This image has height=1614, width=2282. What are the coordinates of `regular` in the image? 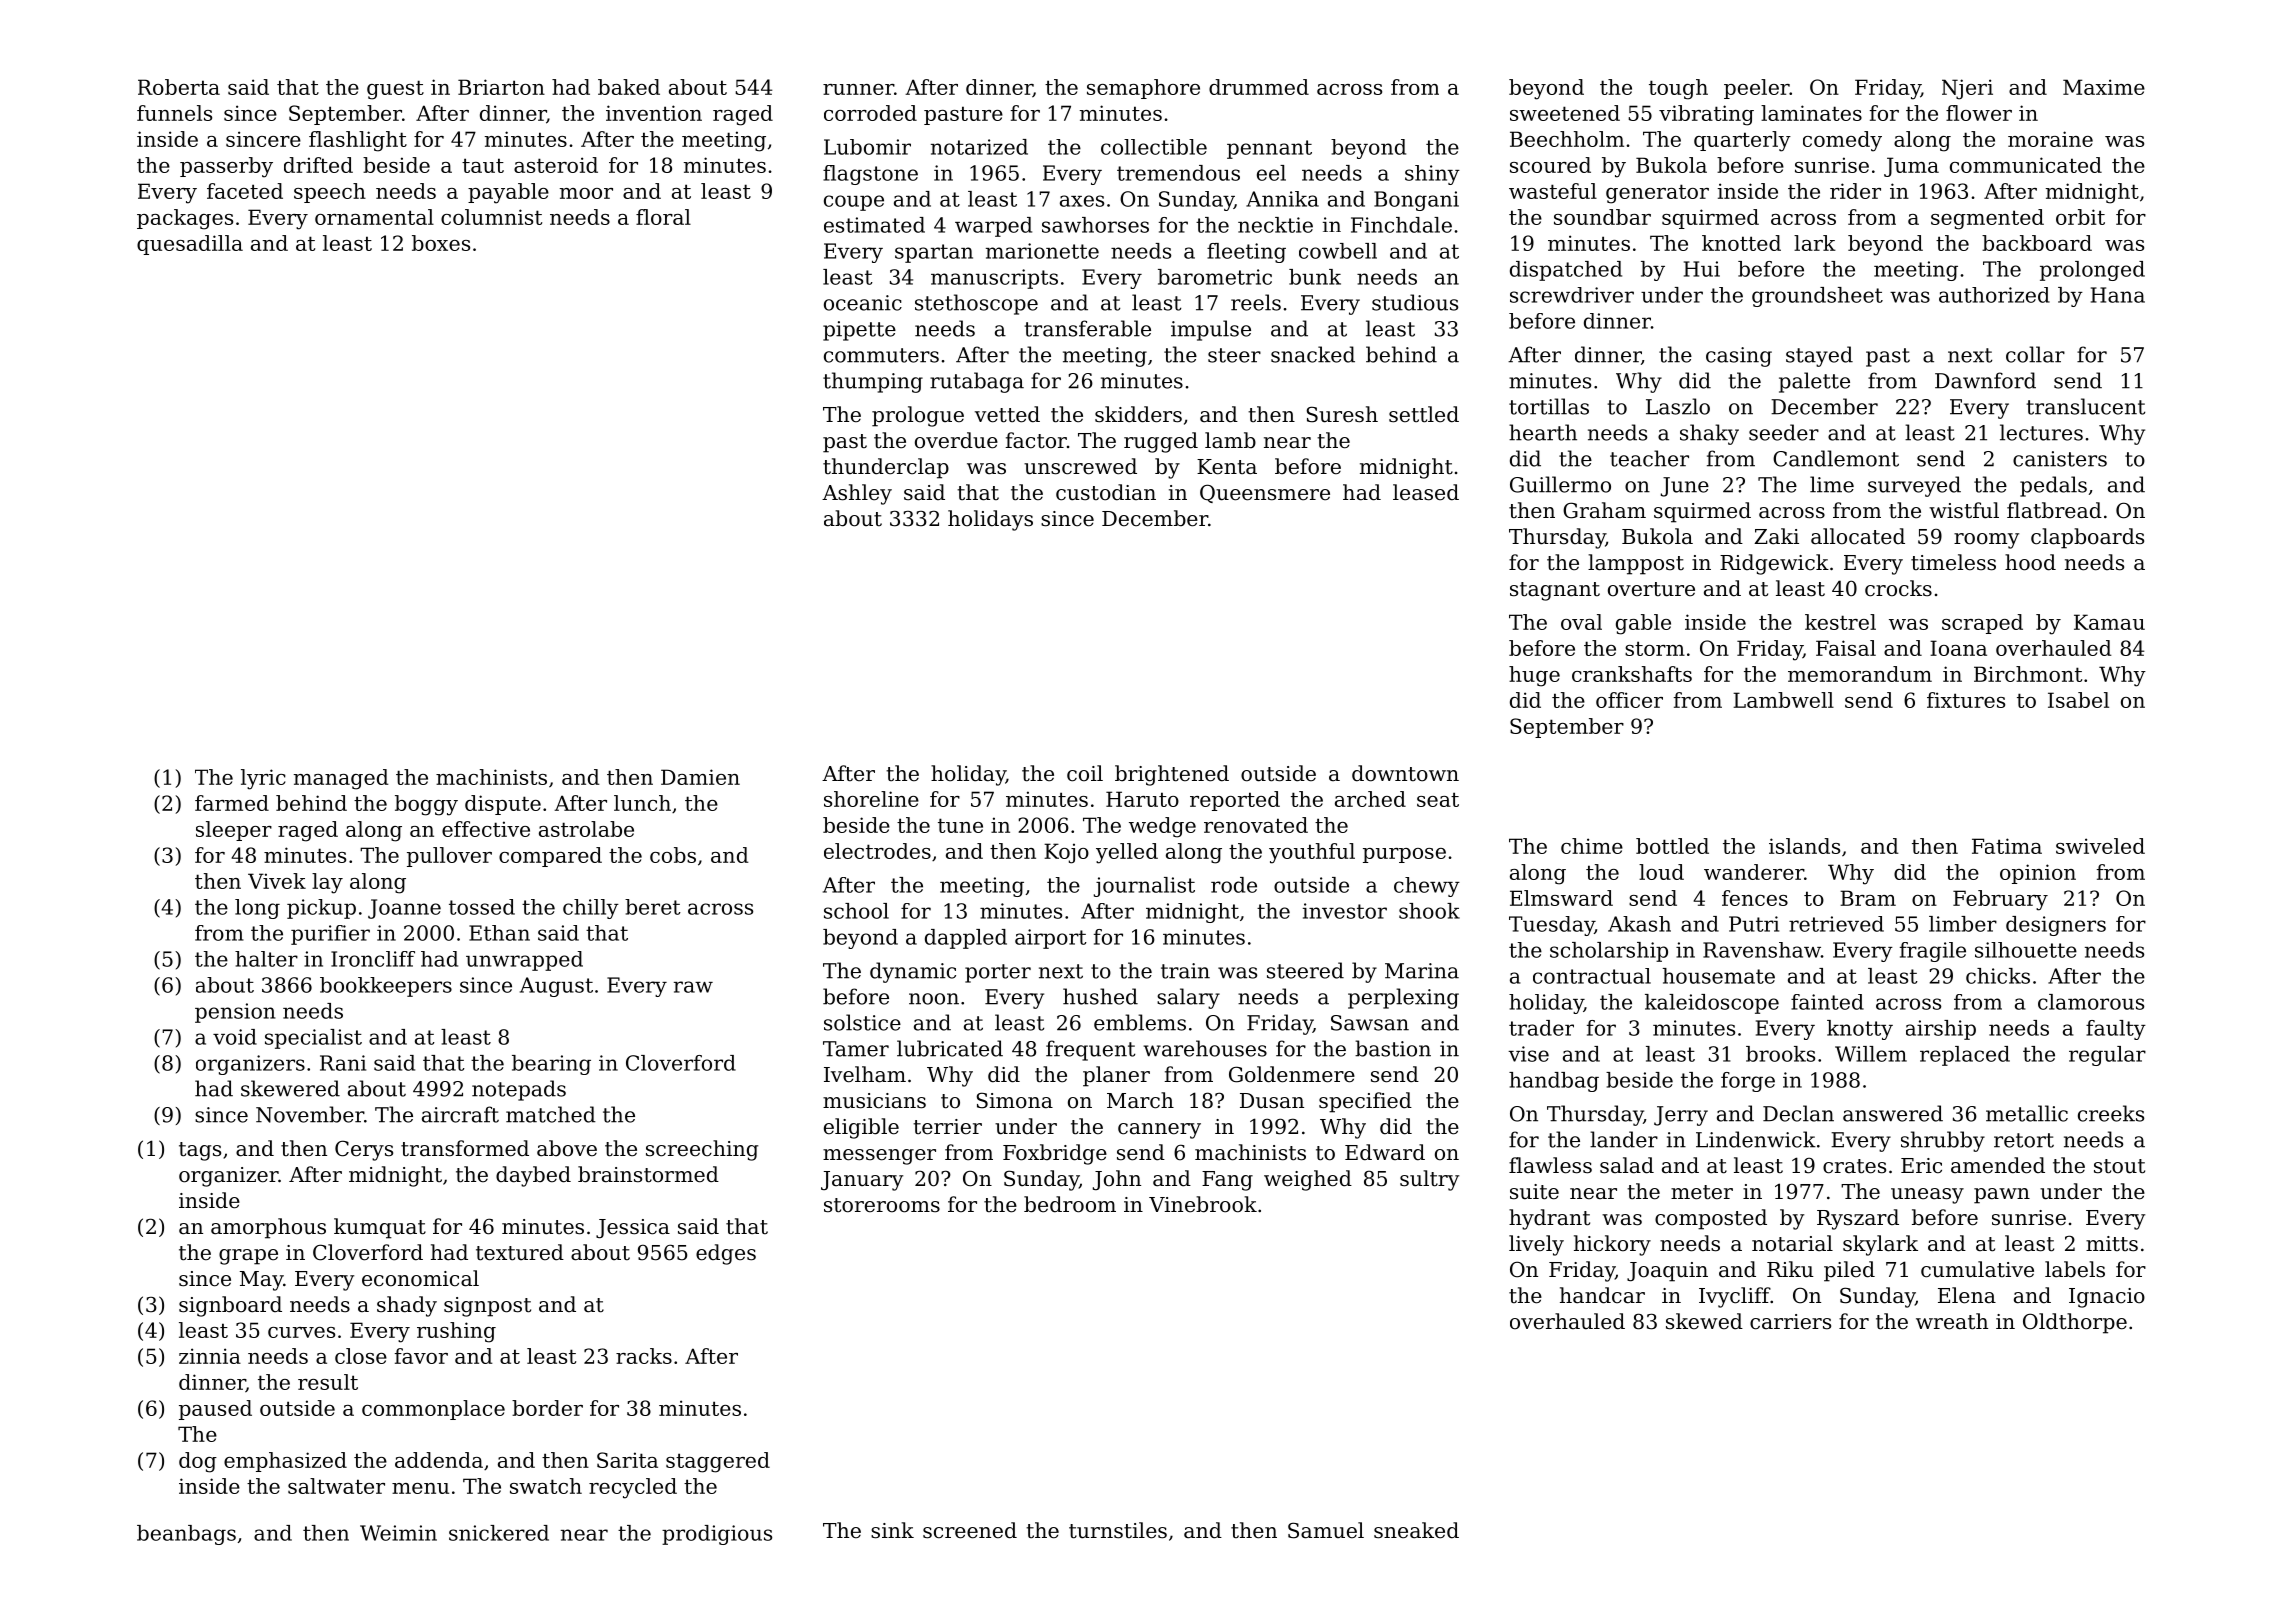 It's located at (2107, 1056).
